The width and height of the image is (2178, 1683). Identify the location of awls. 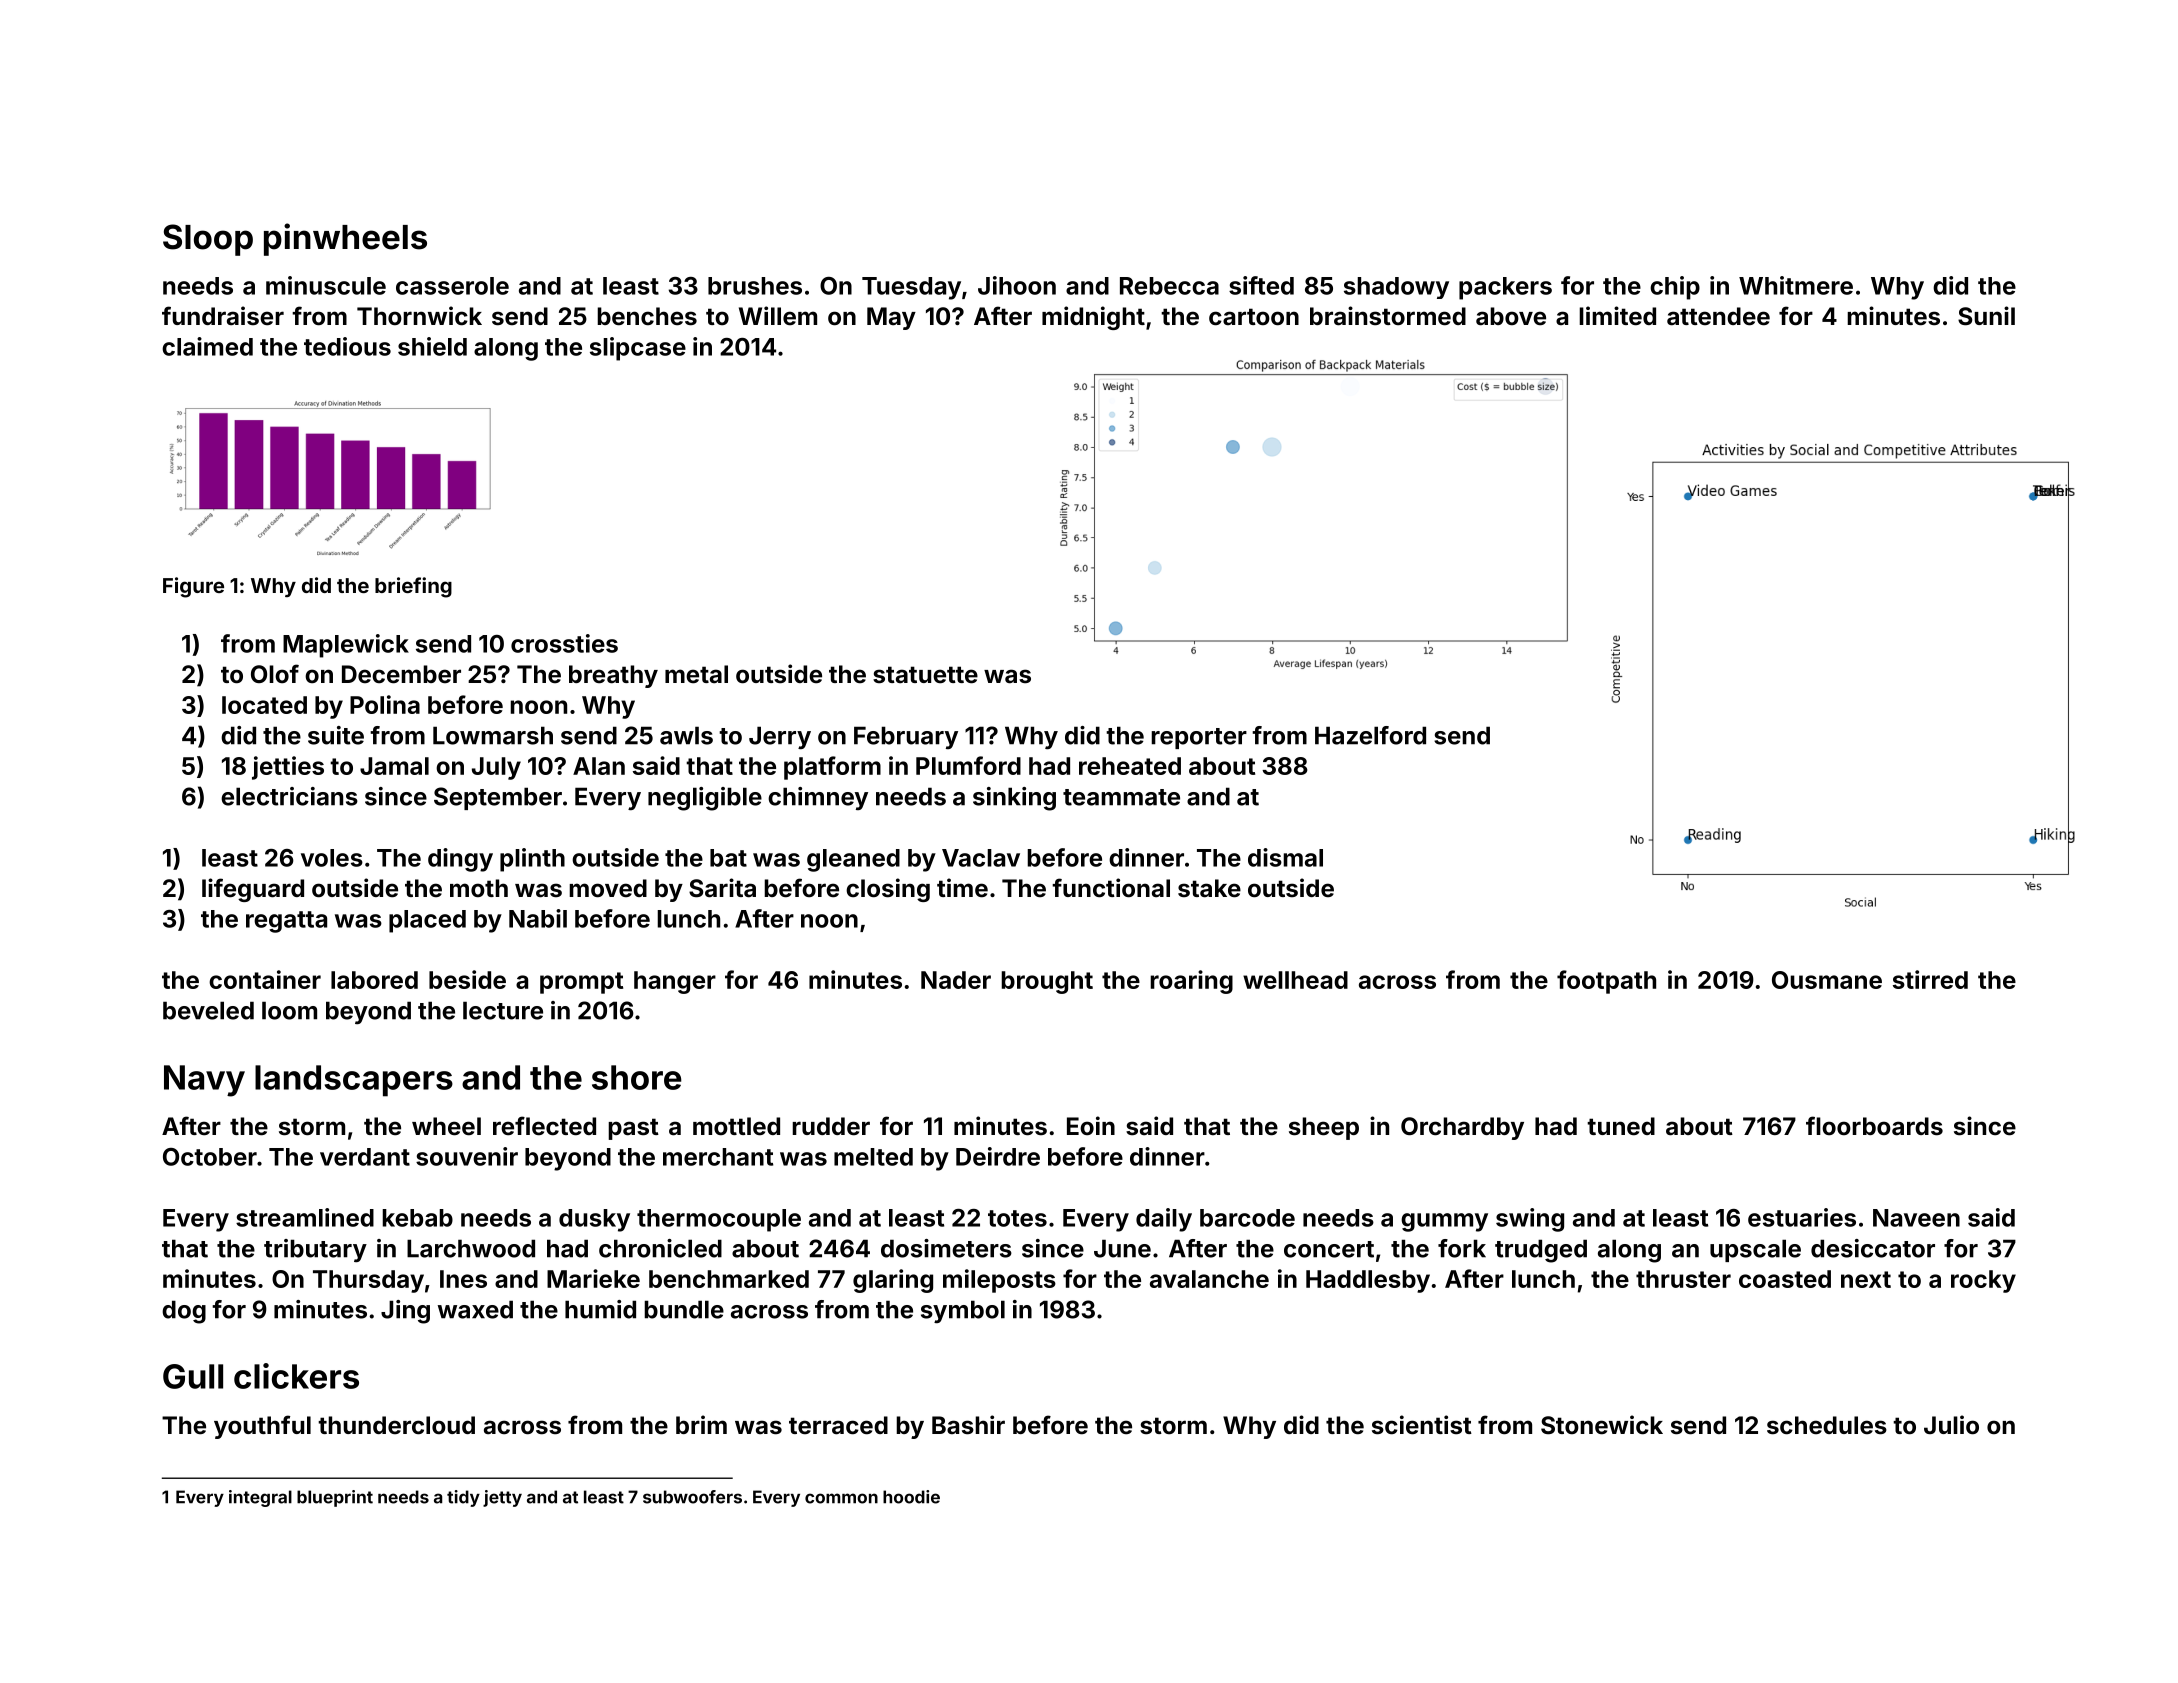
(686, 735).
